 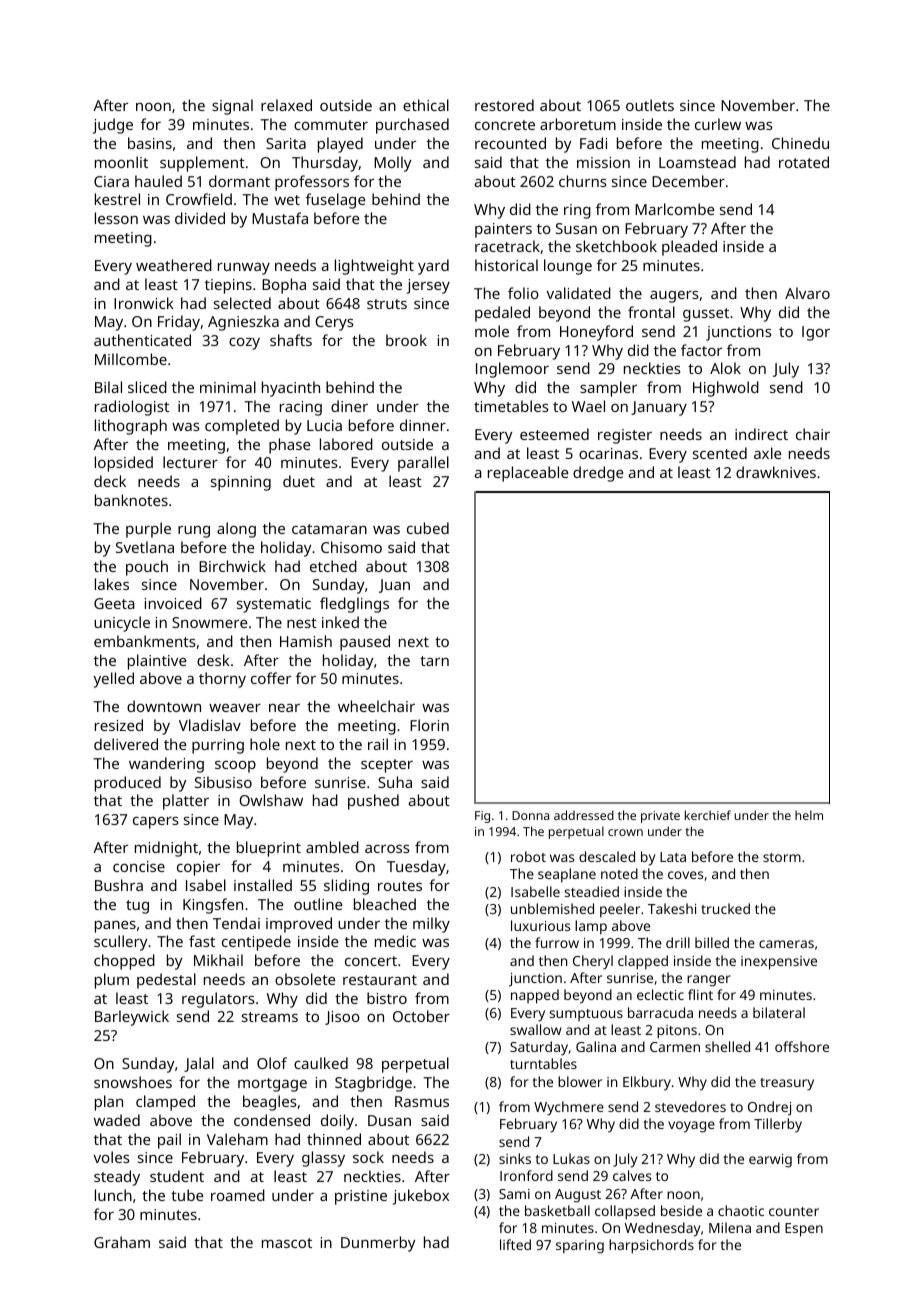 What do you see at coordinates (274, 605) in the page?
I see `systematic` at bounding box center [274, 605].
